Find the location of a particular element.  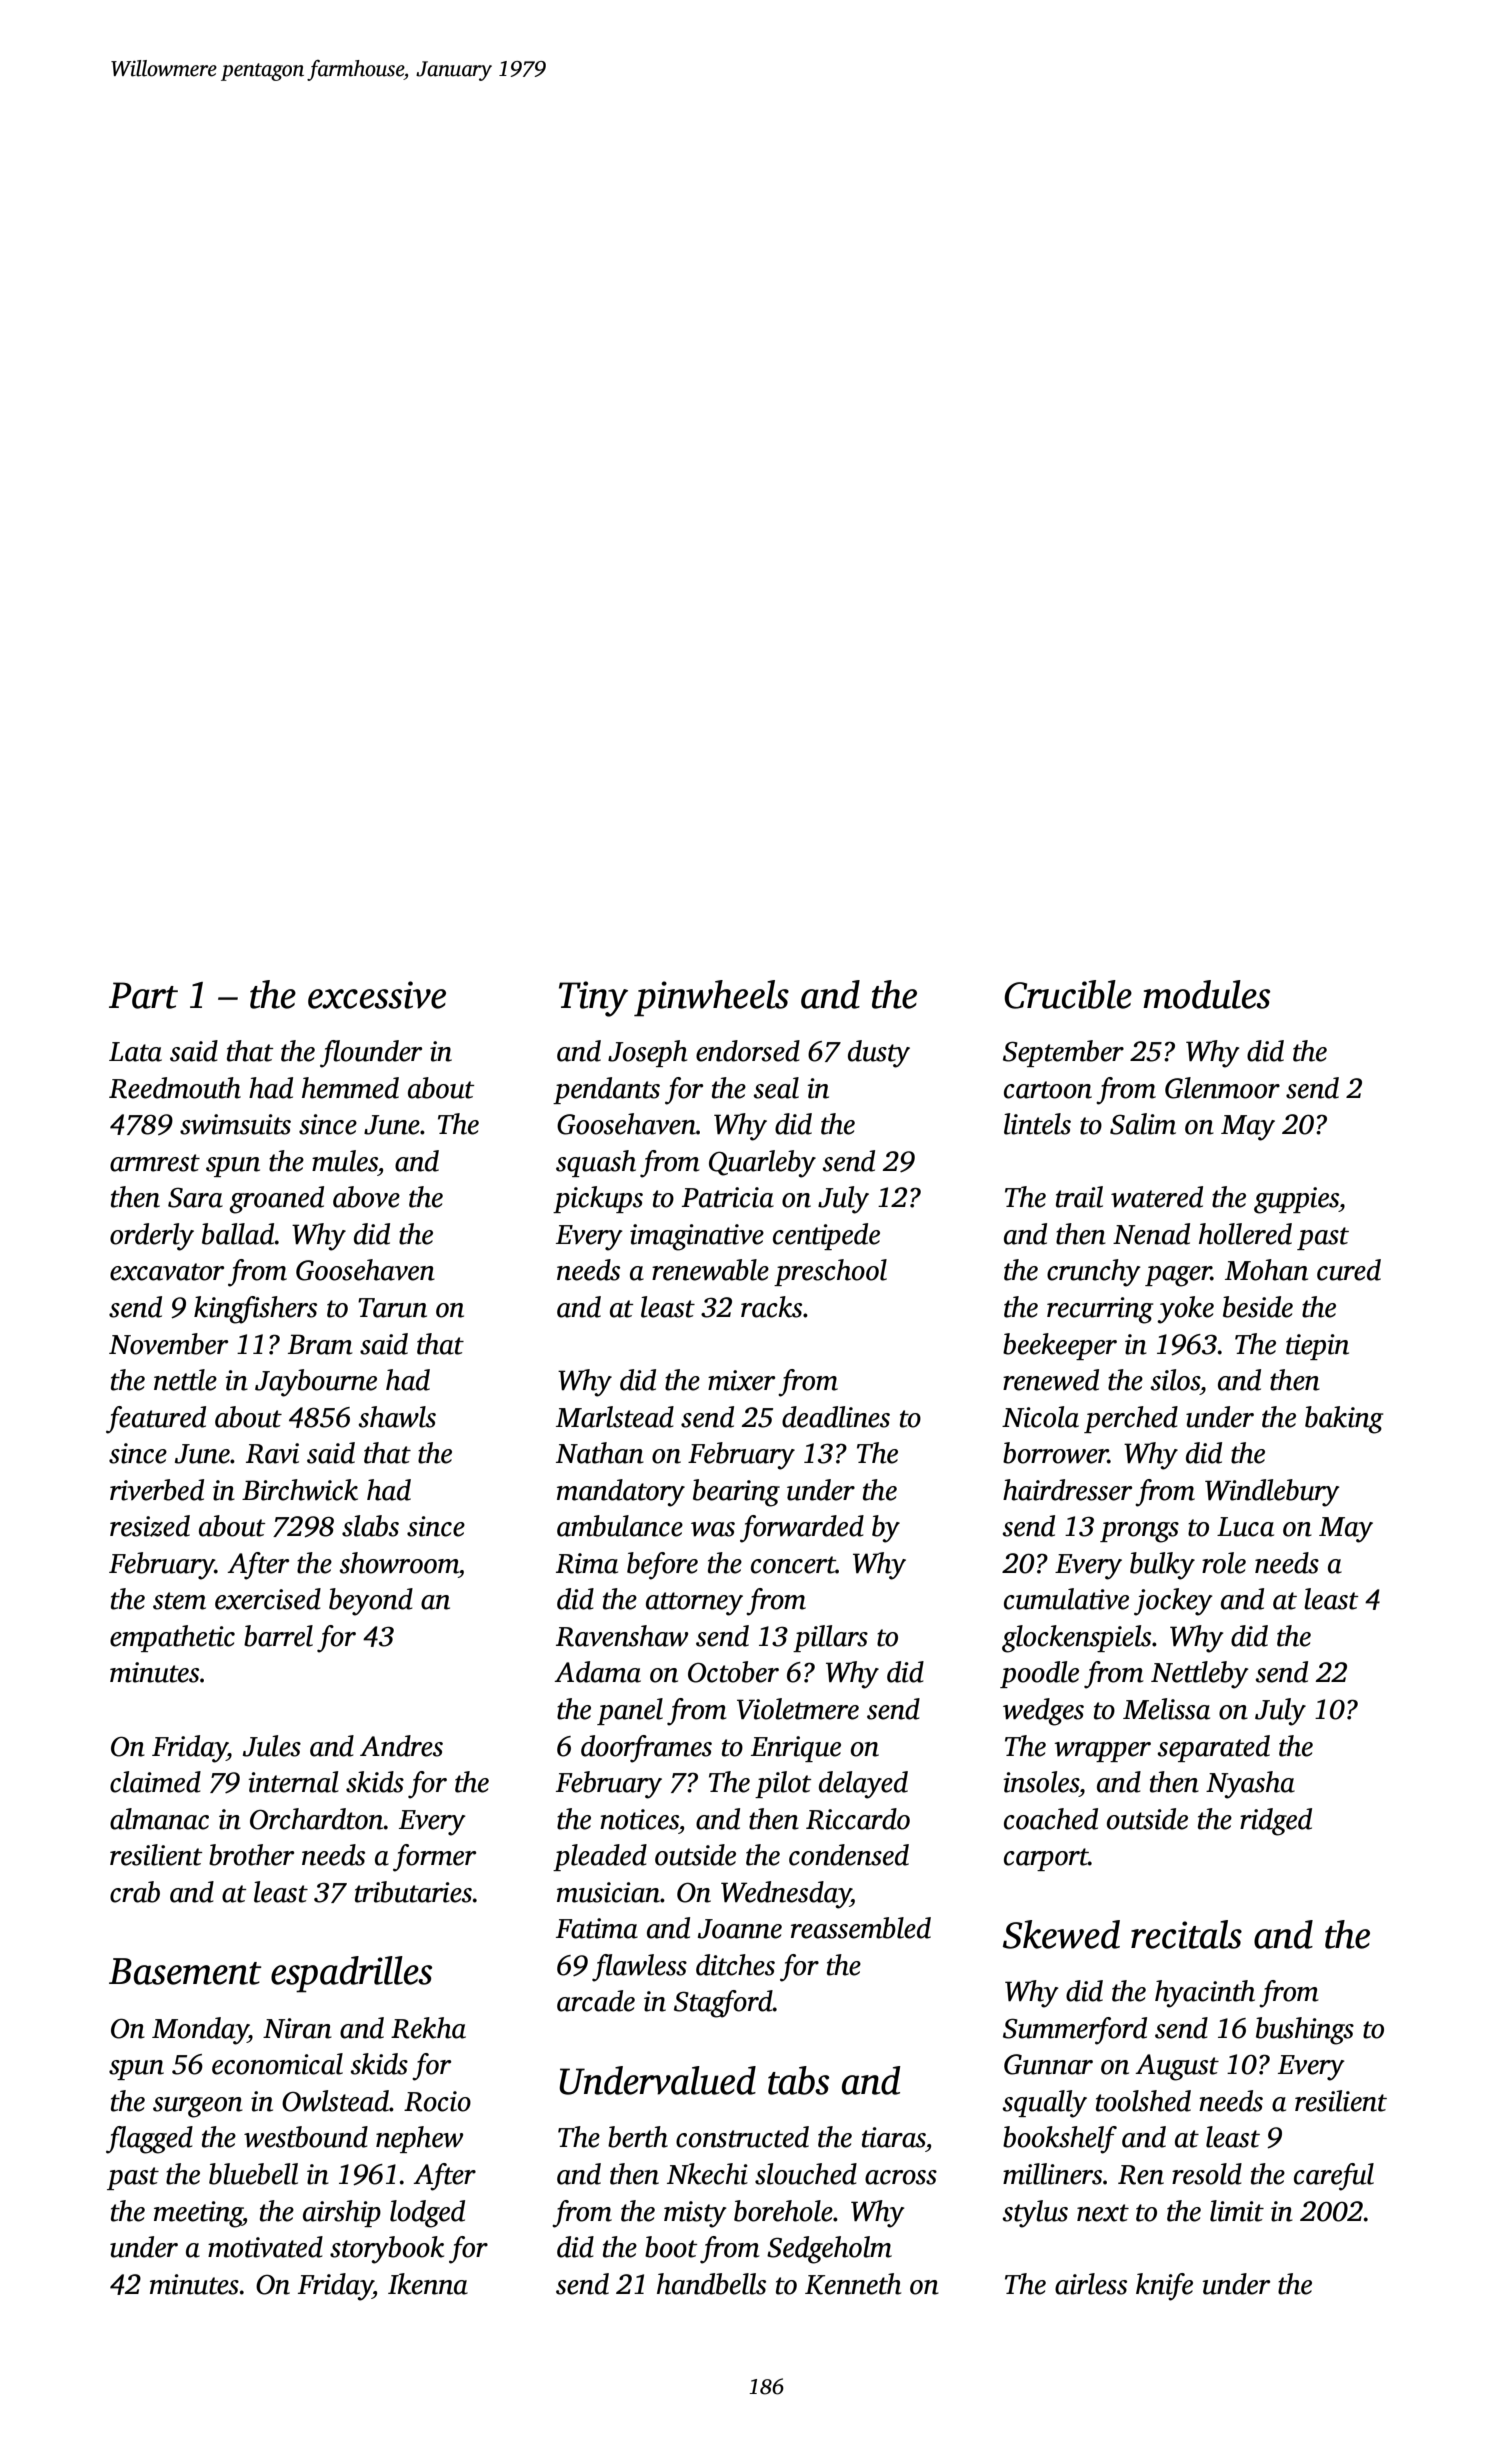

barrel is located at coordinates (278, 1636).
